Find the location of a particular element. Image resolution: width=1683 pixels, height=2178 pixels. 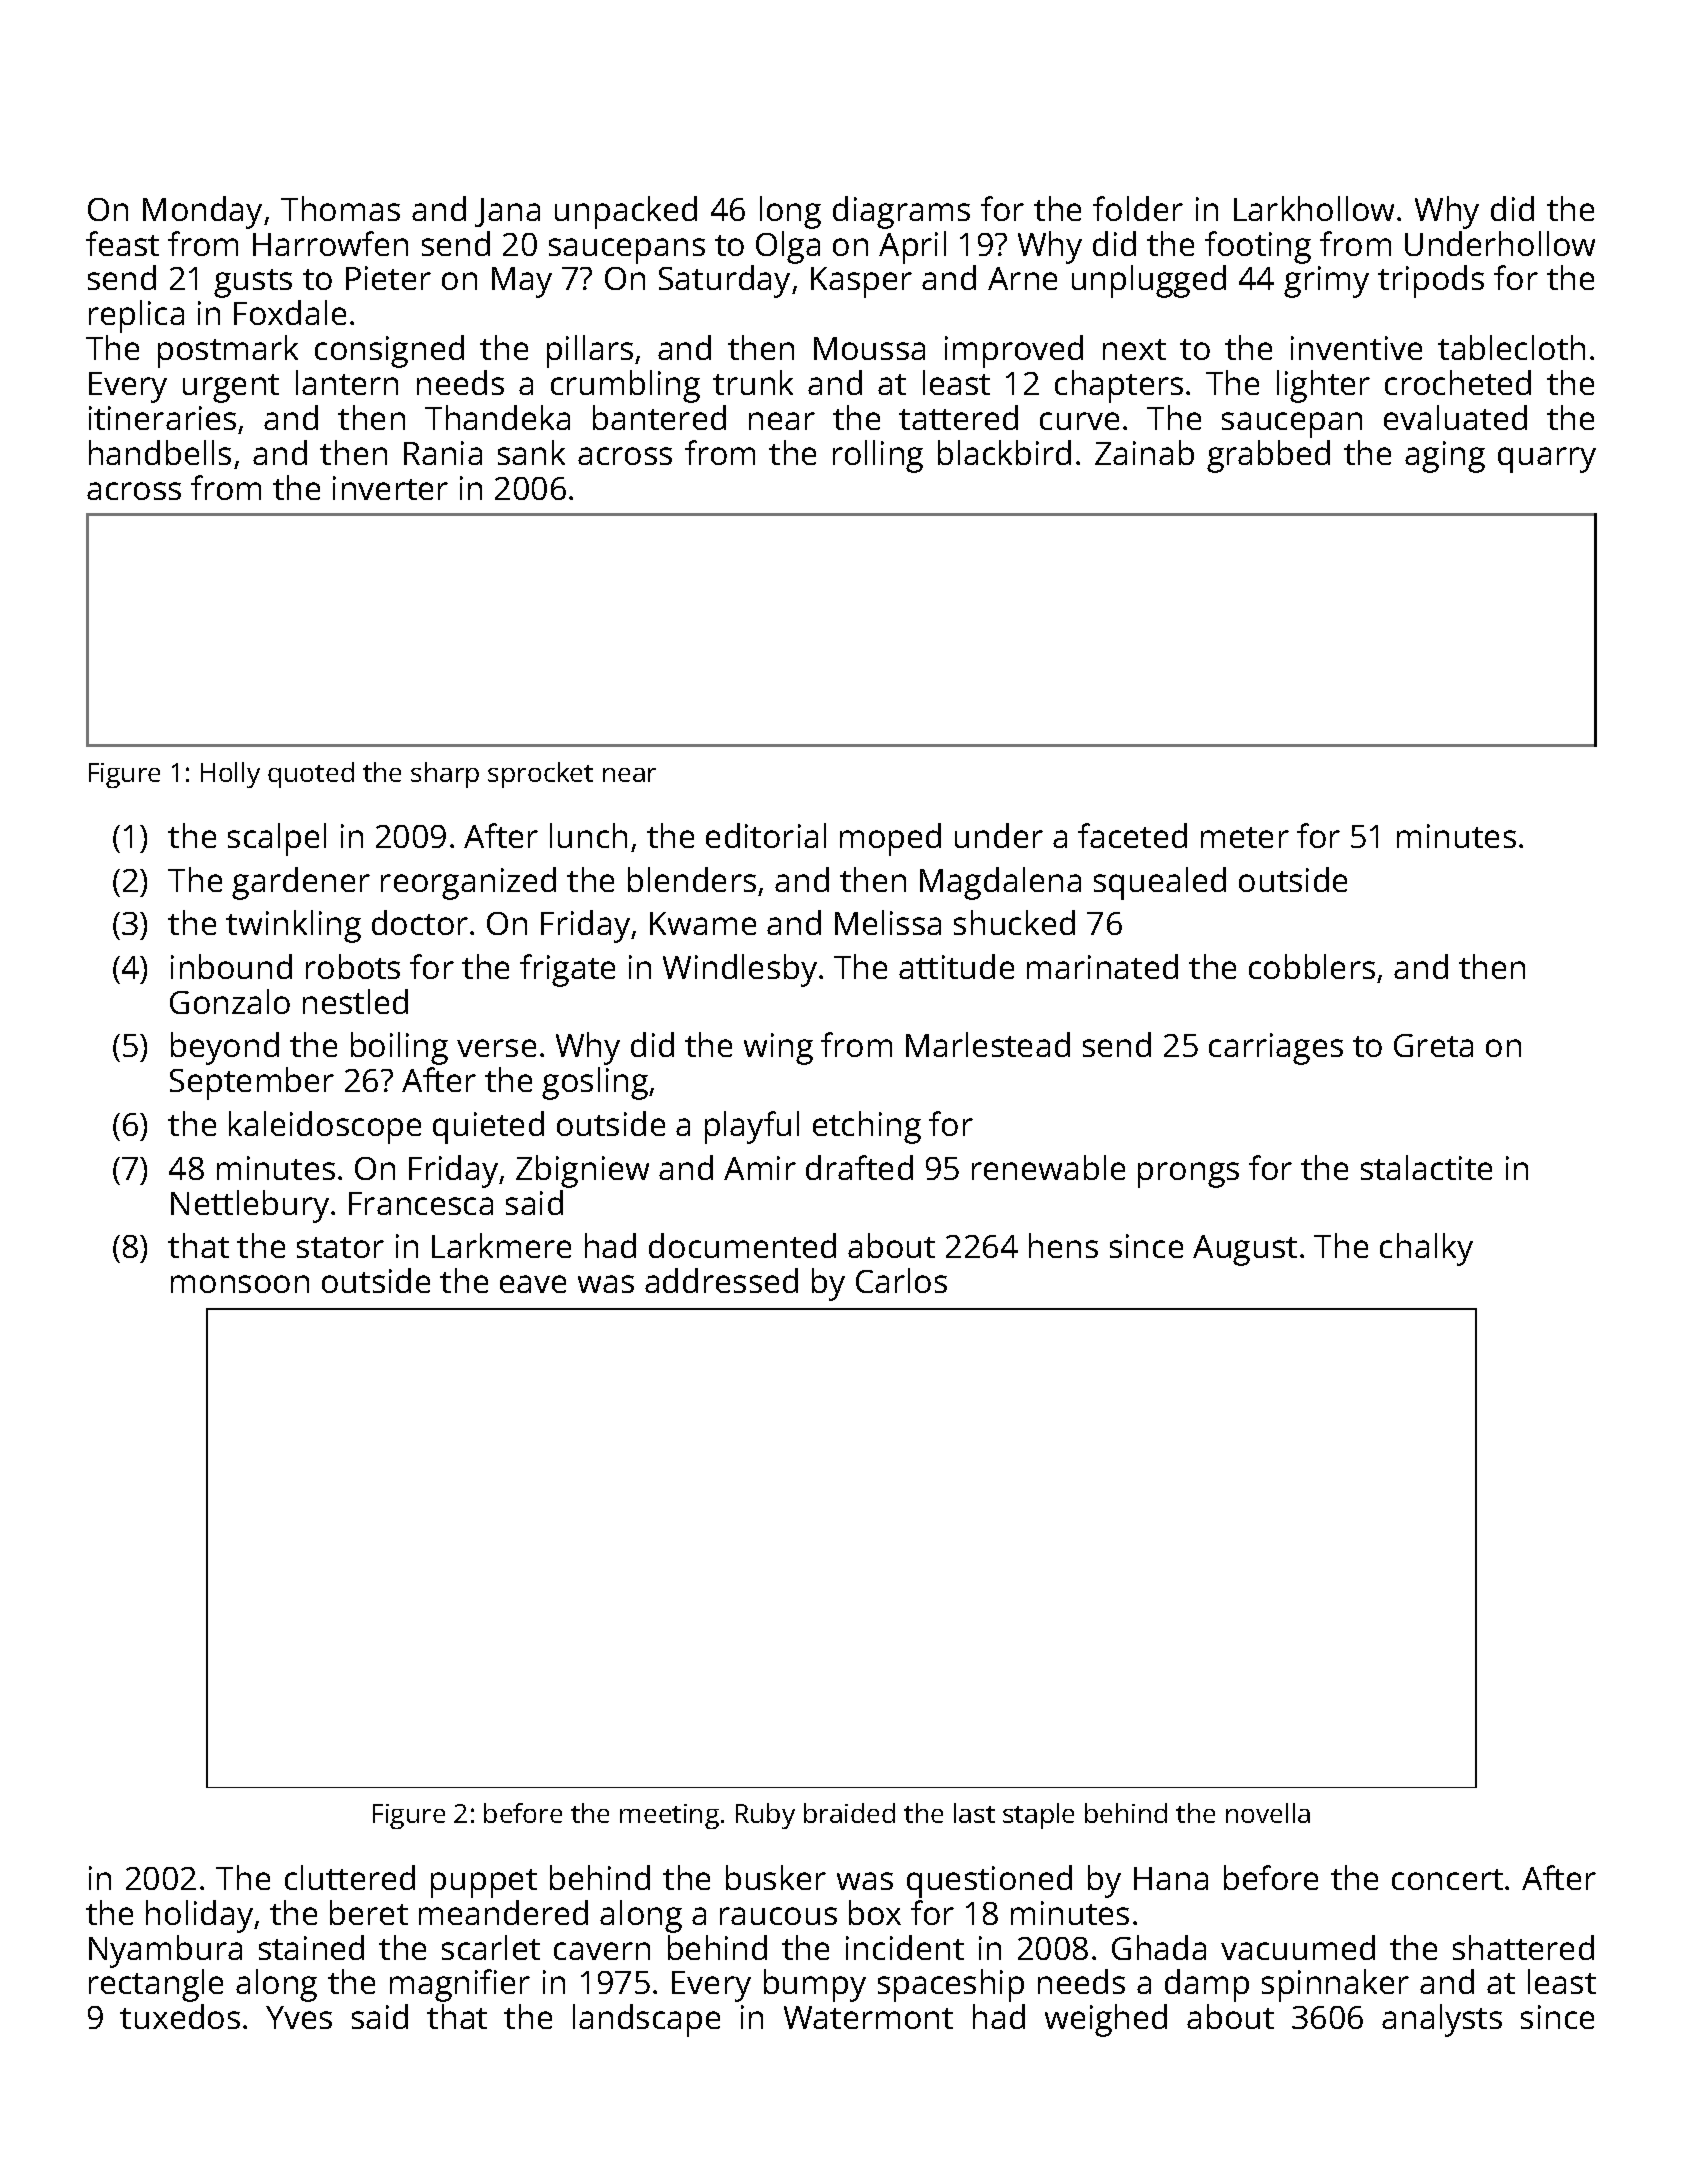

holiday is located at coordinates (199, 1916).
